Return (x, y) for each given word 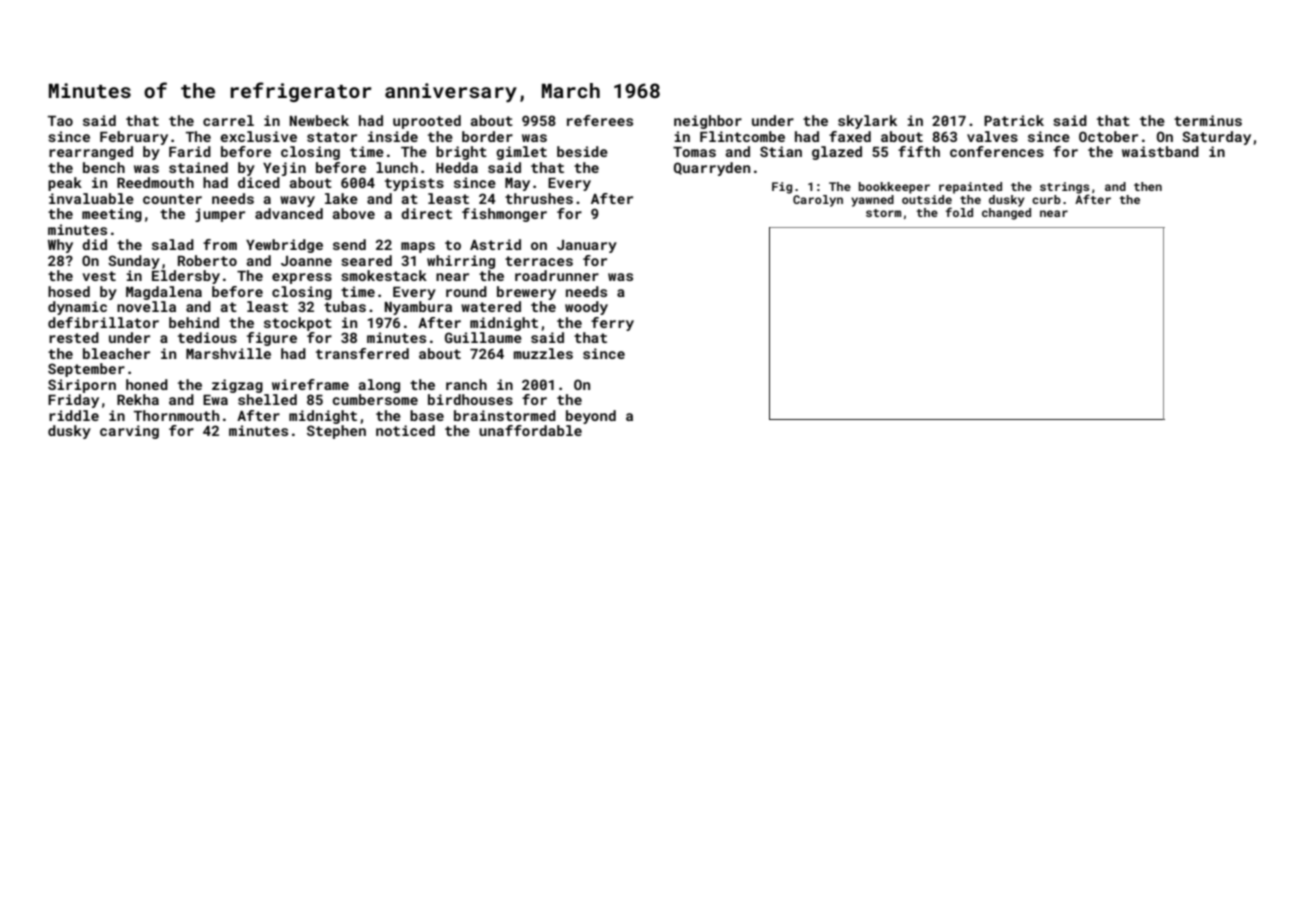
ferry (612, 324)
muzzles (543, 353)
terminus (1208, 120)
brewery (526, 293)
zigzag (237, 386)
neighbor (708, 122)
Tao (60, 121)
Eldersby (186, 277)
